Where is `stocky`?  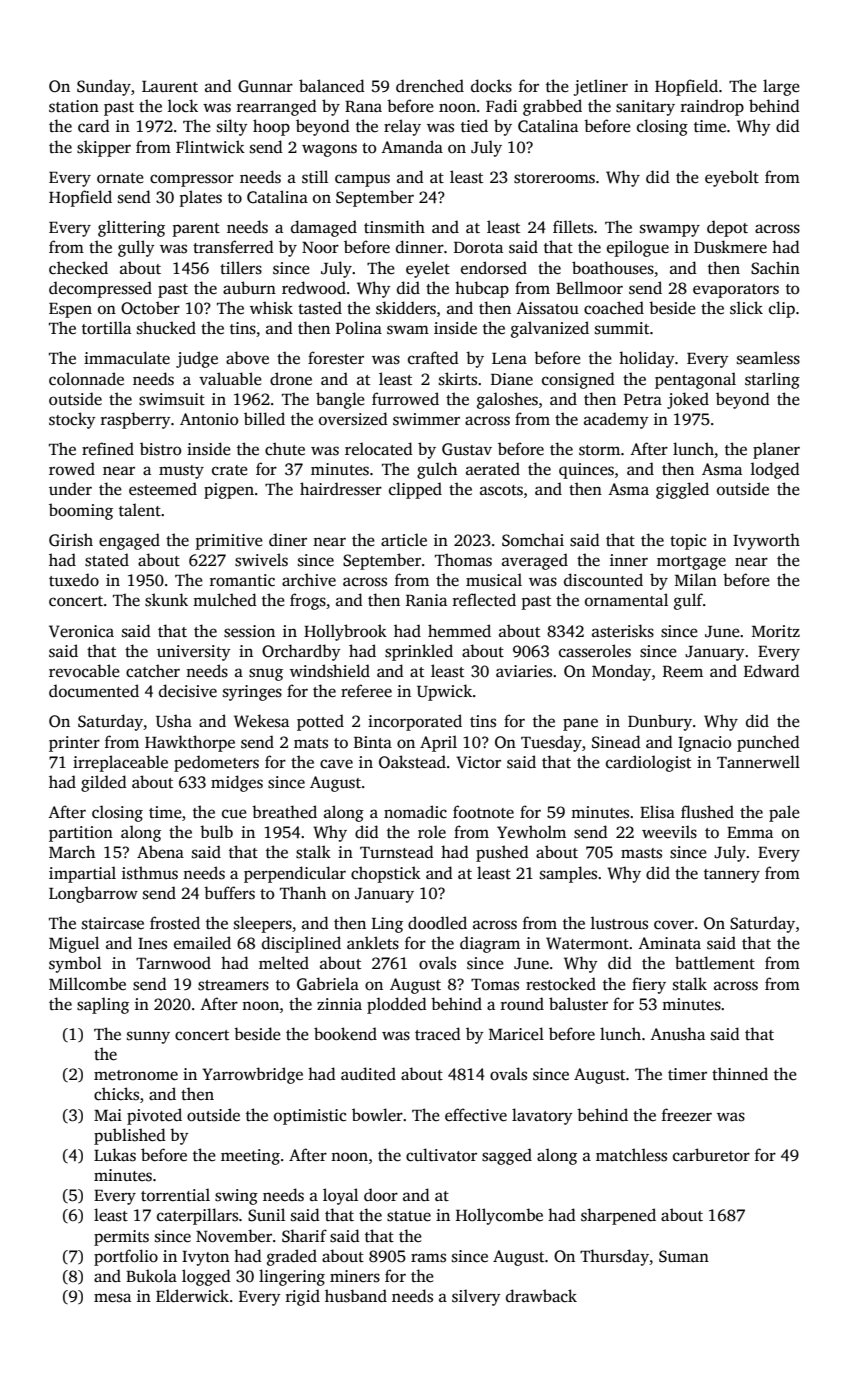 stocky is located at coordinates (72, 420).
